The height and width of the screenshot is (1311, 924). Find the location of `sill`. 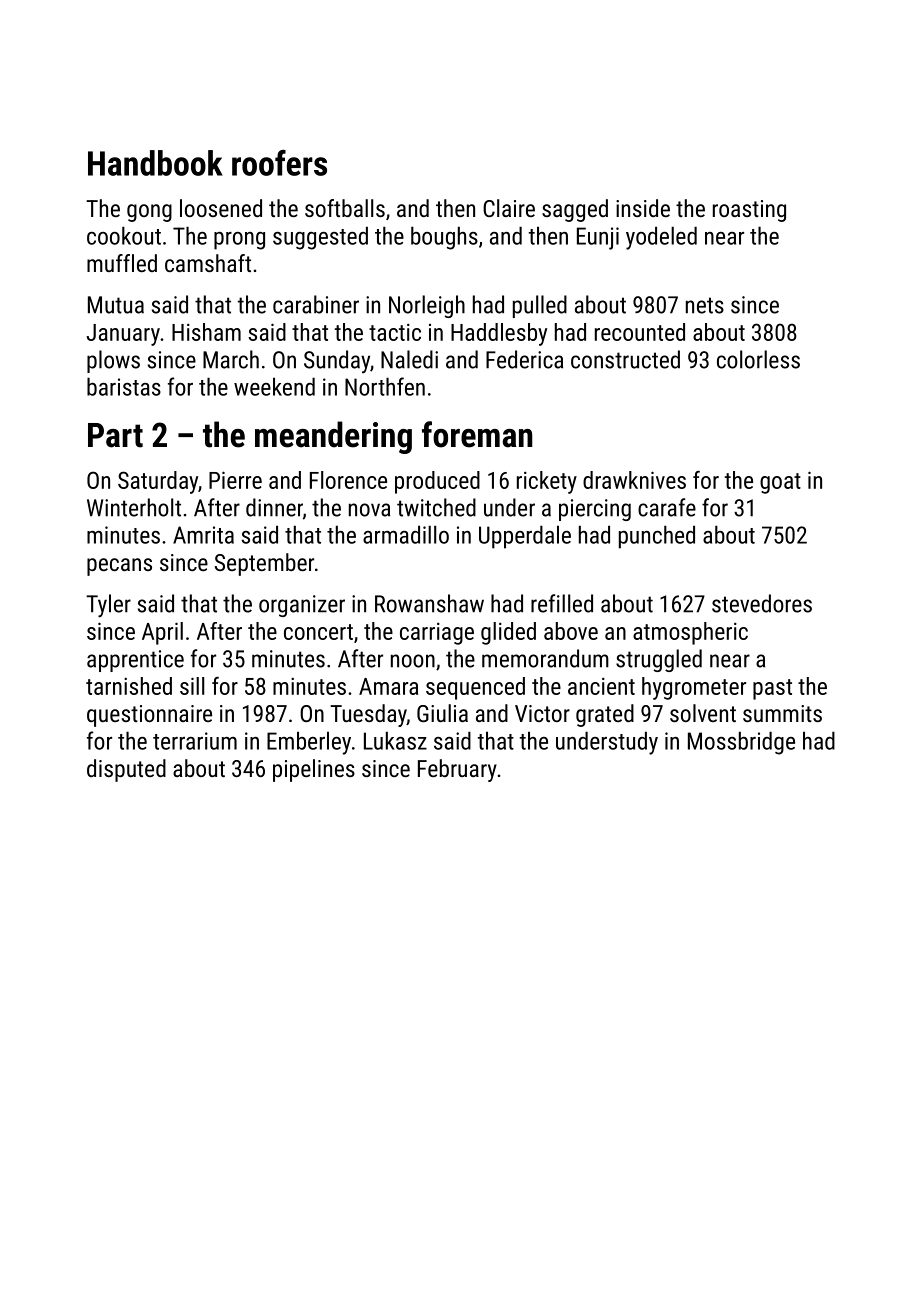

sill is located at coordinates (192, 686).
